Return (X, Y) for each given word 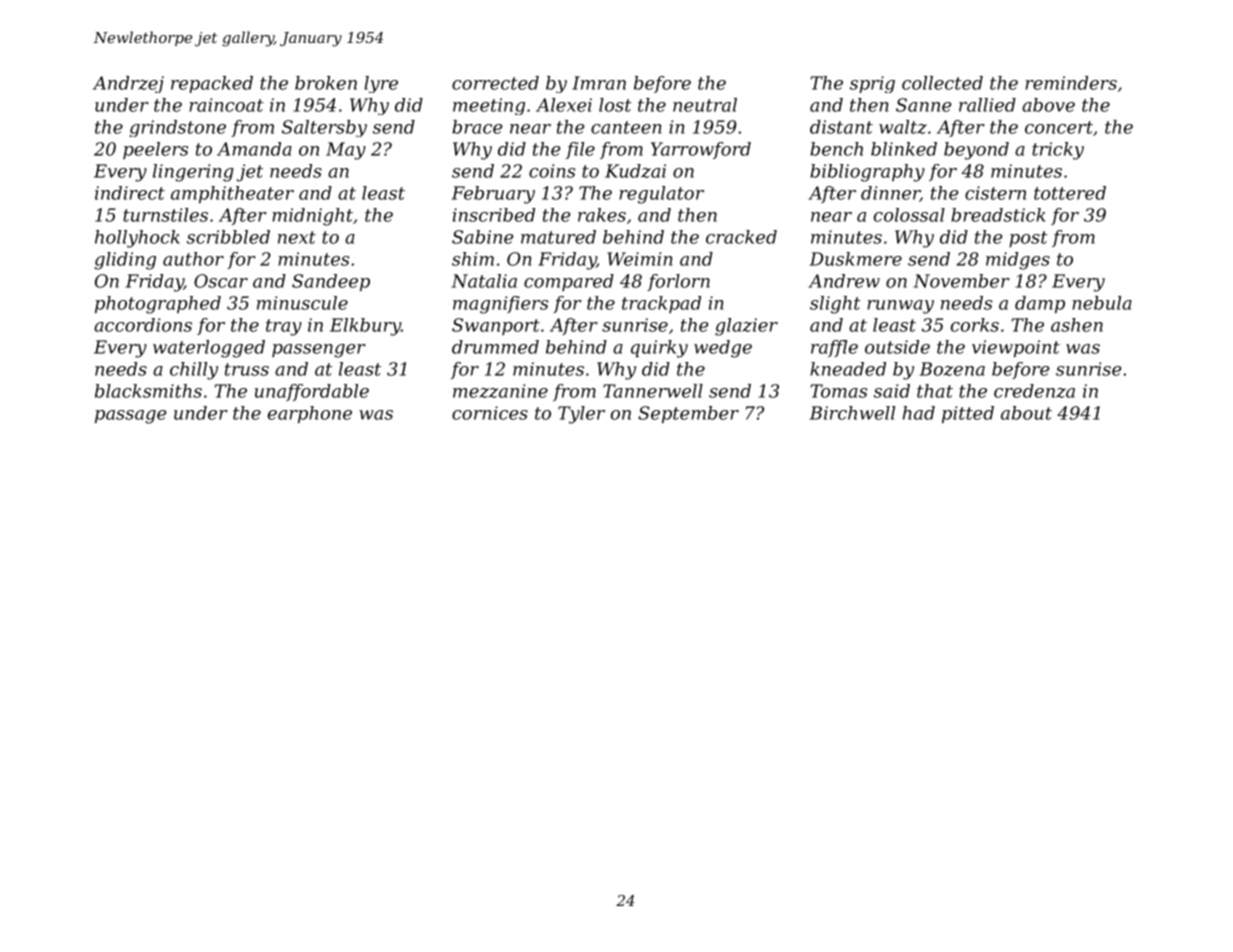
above (1048, 105)
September (688, 414)
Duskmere (856, 259)
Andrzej (128, 84)
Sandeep (331, 282)
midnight (312, 217)
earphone (310, 414)
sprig (872, 84)
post (1028, 239)
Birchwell (852, 413)
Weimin (640, 259)
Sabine (483, 237)
